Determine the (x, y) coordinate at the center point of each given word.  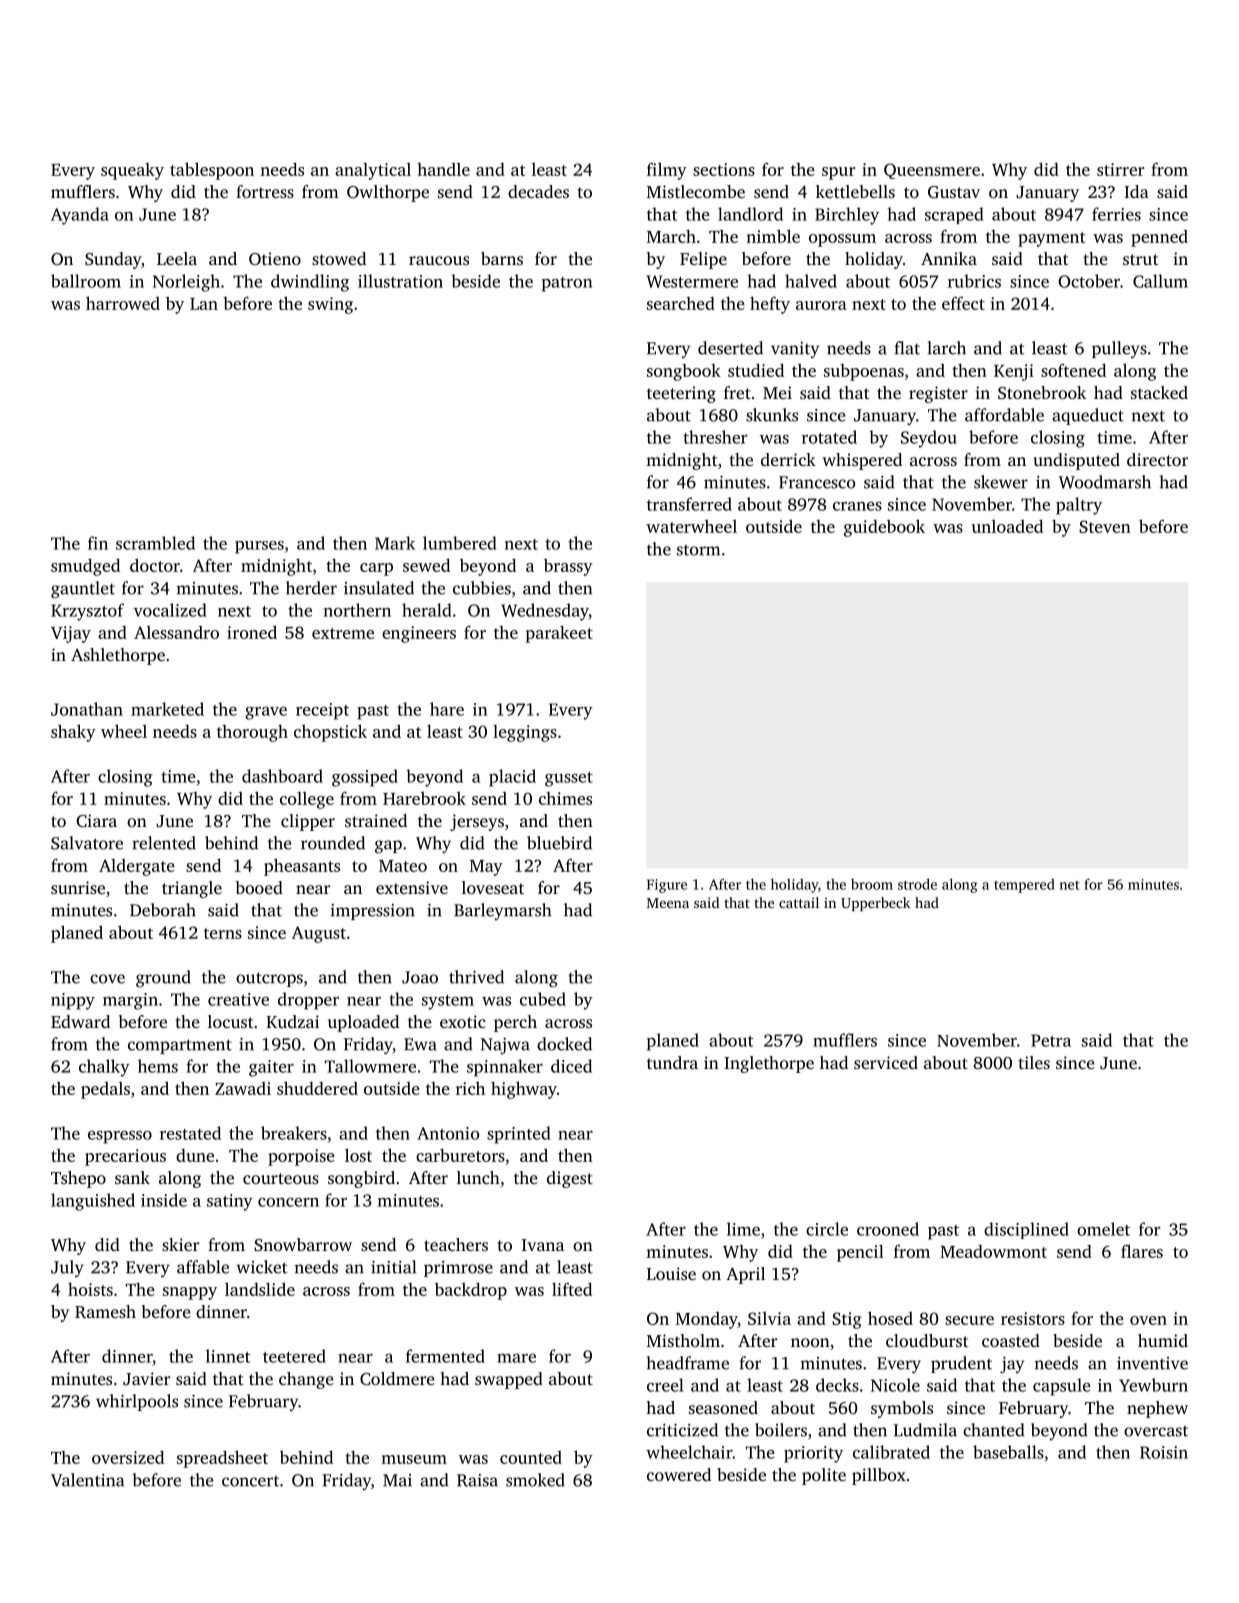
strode (917, 884)
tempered (1024, 886)
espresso (120, 1137)
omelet (1103, 1229)
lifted (572, 1289)
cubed (543, 999)
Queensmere (932, 171)
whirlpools (137, 1402)
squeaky (132, 171)
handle (443, 169)
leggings (525, 733)
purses (259, 547)
